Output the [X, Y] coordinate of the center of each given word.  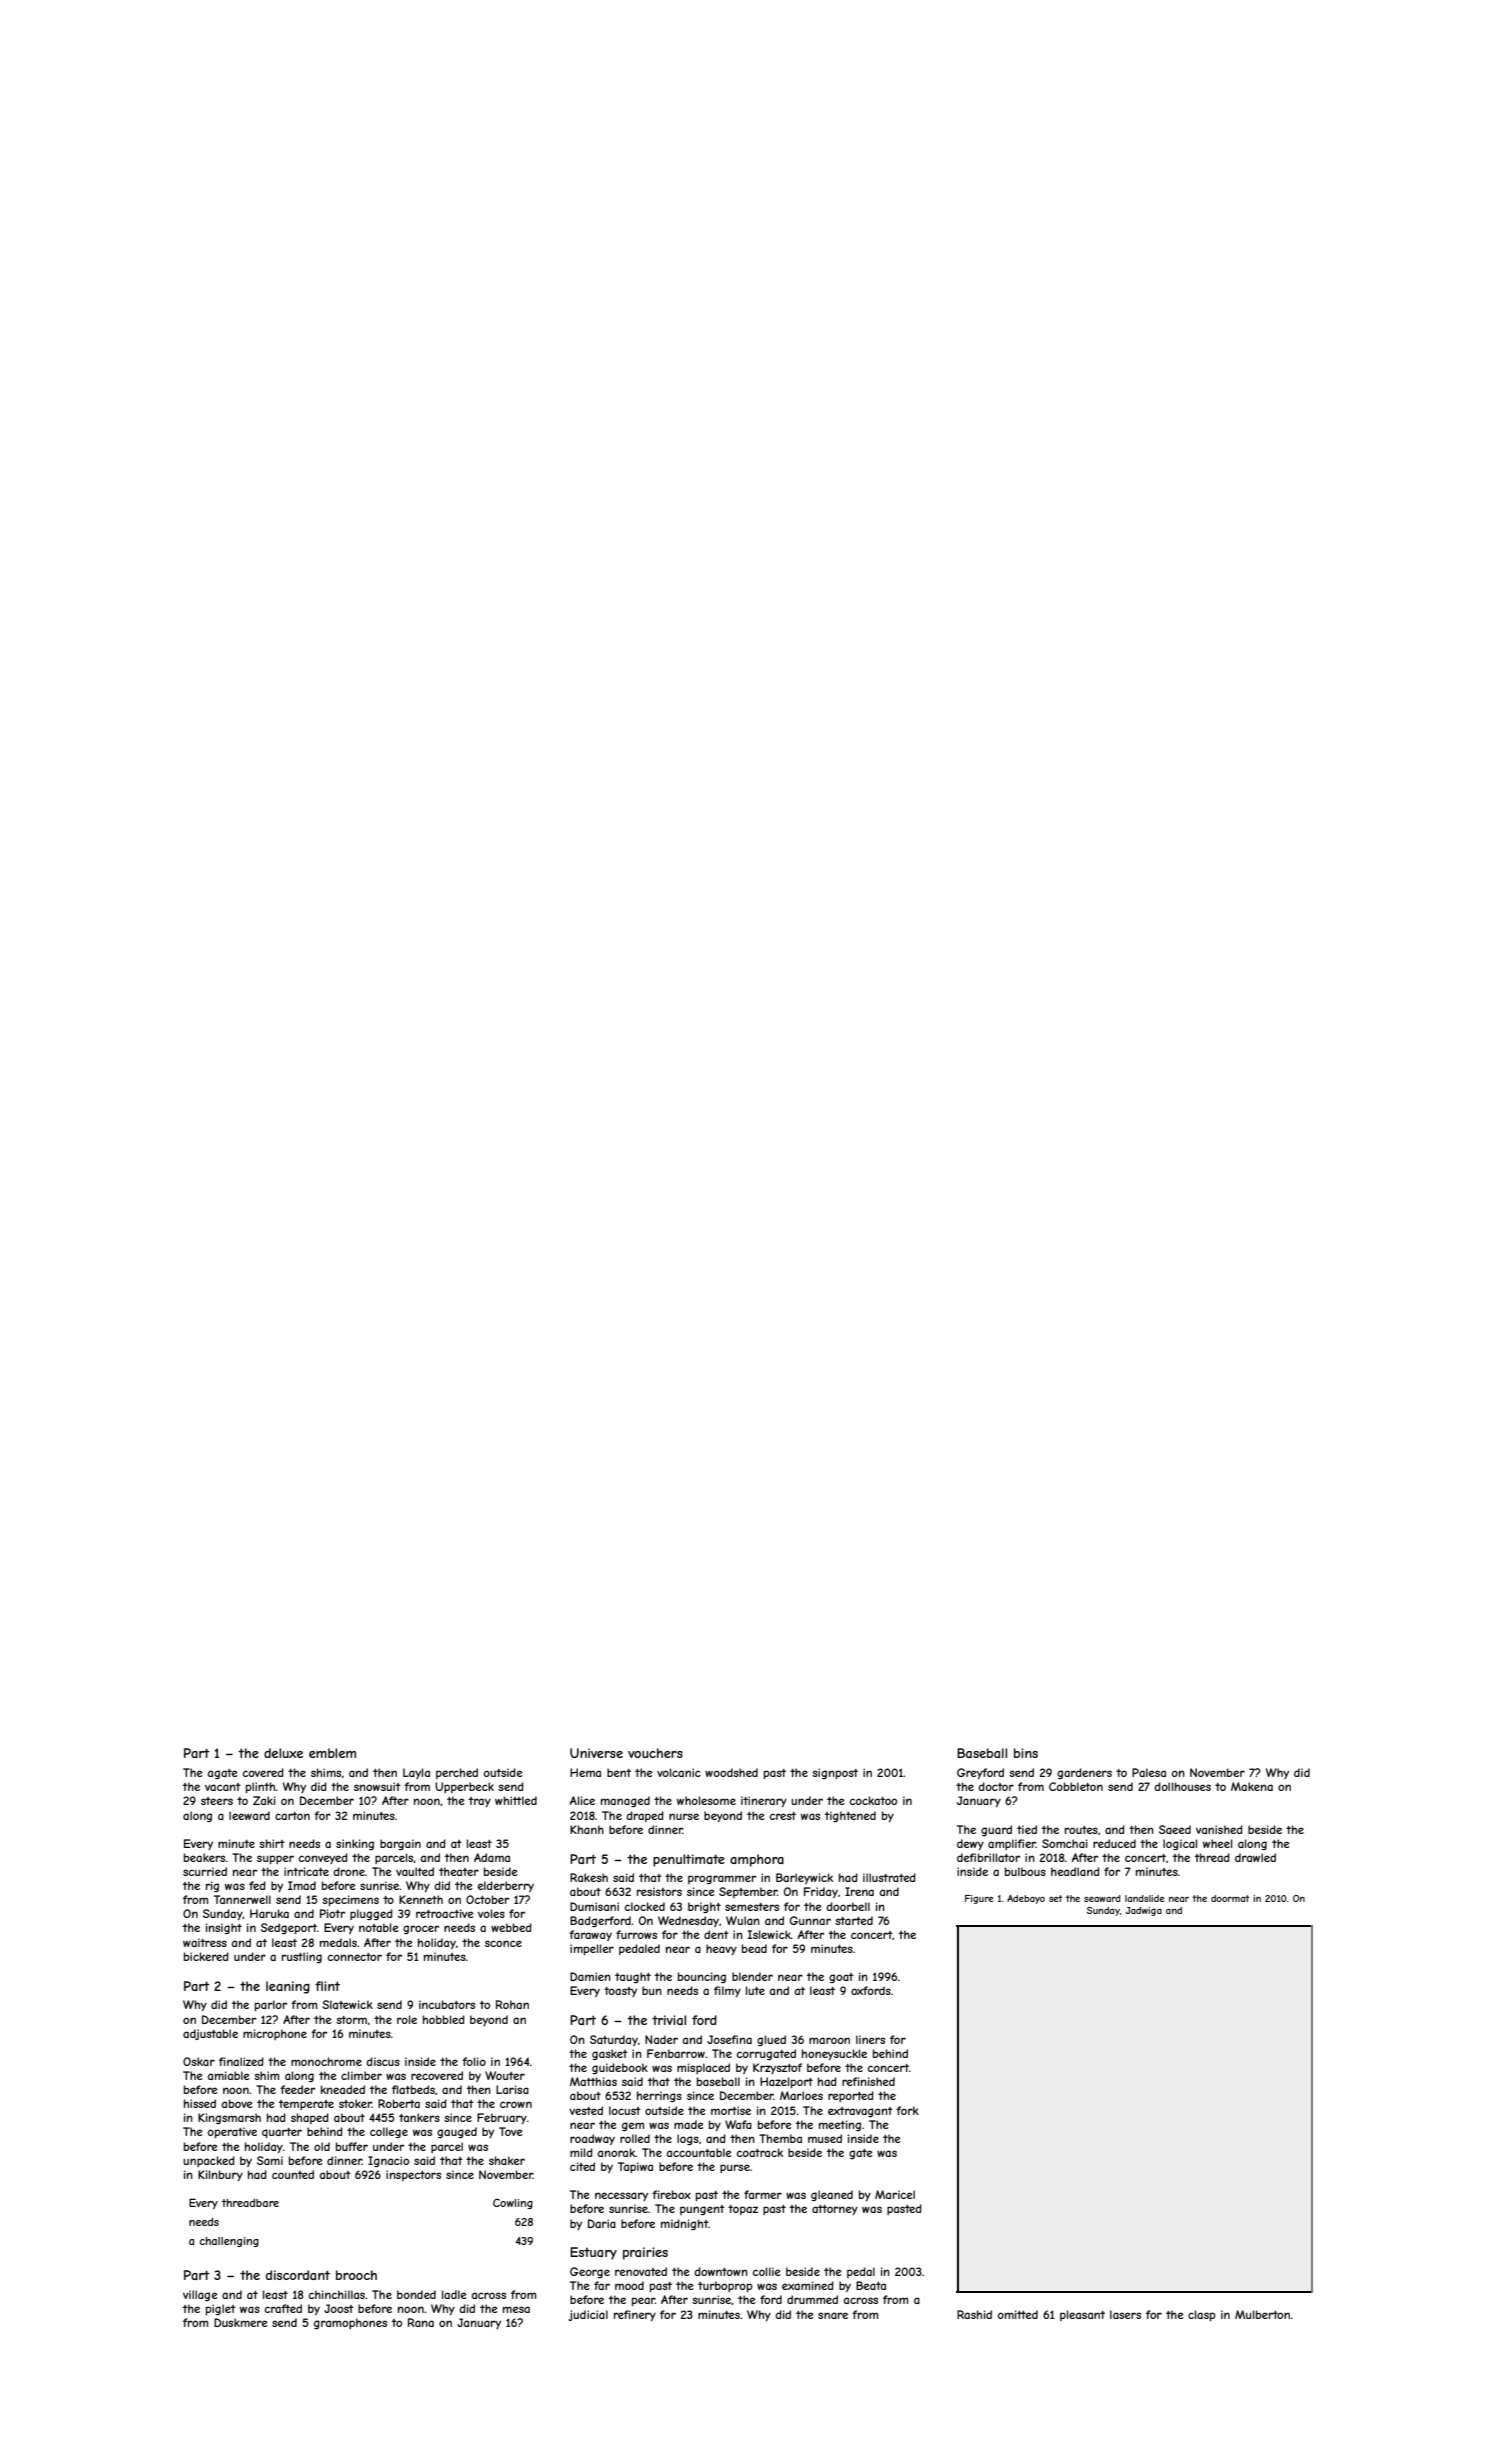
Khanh [587, 1829]
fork [907, 2110]
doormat [1230, 1898]
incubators [447, 2004]
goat [841, 1978]
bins [1026, 1753]
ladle [454, 2294]
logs [688, 2139]
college [389, 2132]
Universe [596, 1753]
